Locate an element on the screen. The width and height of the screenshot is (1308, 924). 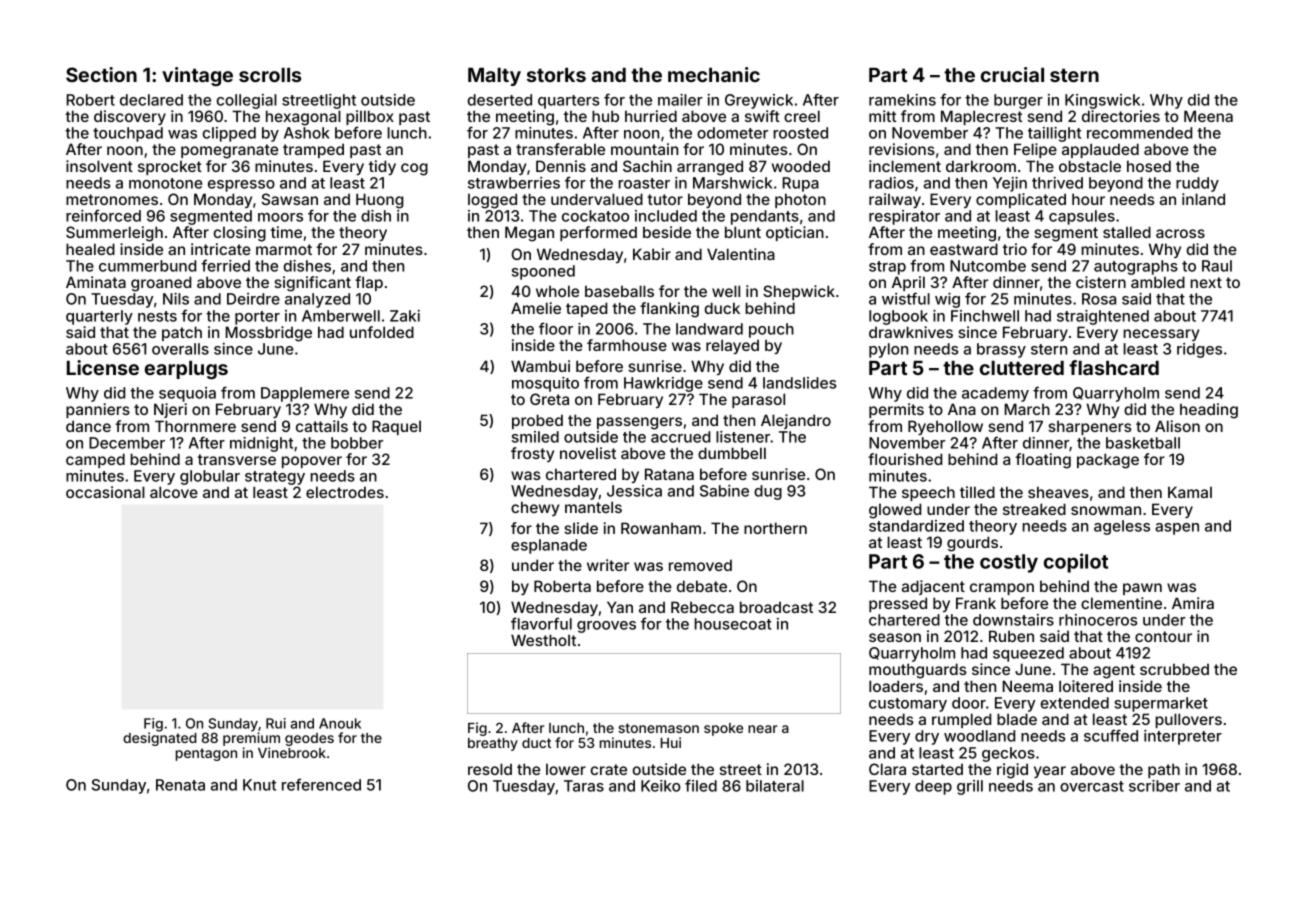
mantels is located at coordinates (593, 507).
